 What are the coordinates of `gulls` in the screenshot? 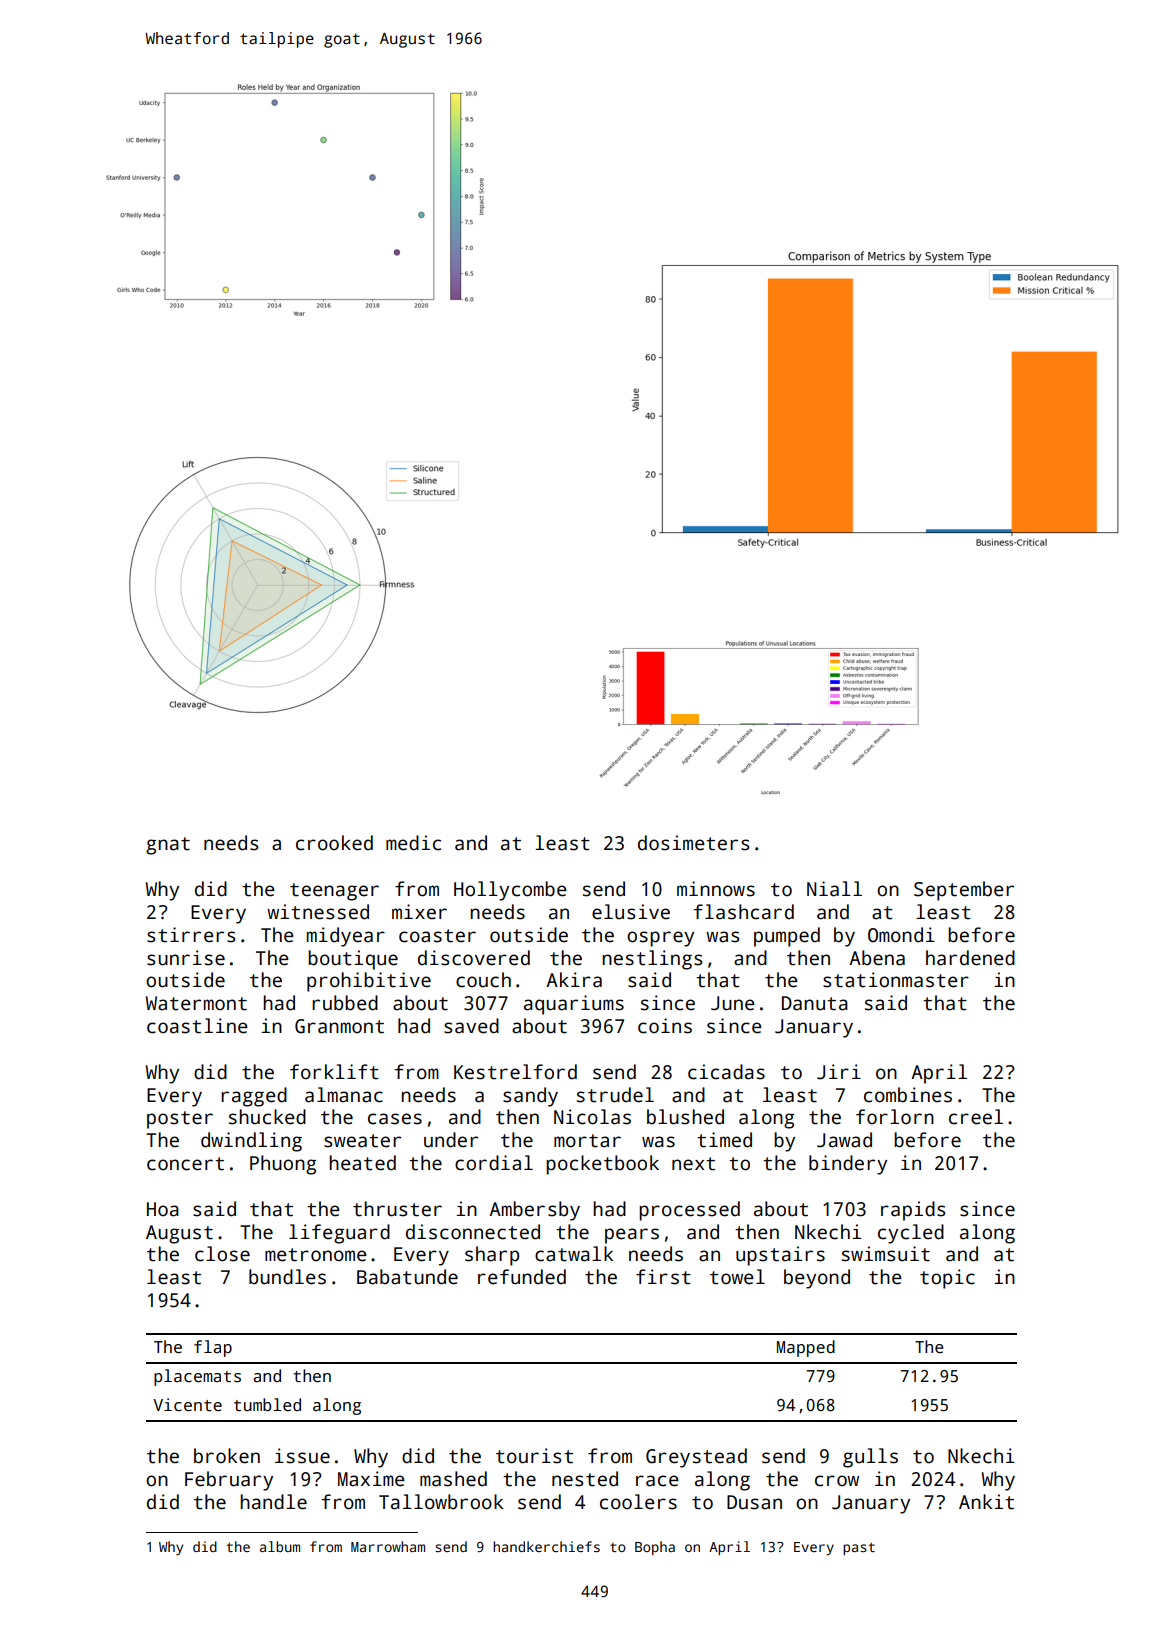 It's located at (870, 1458).
